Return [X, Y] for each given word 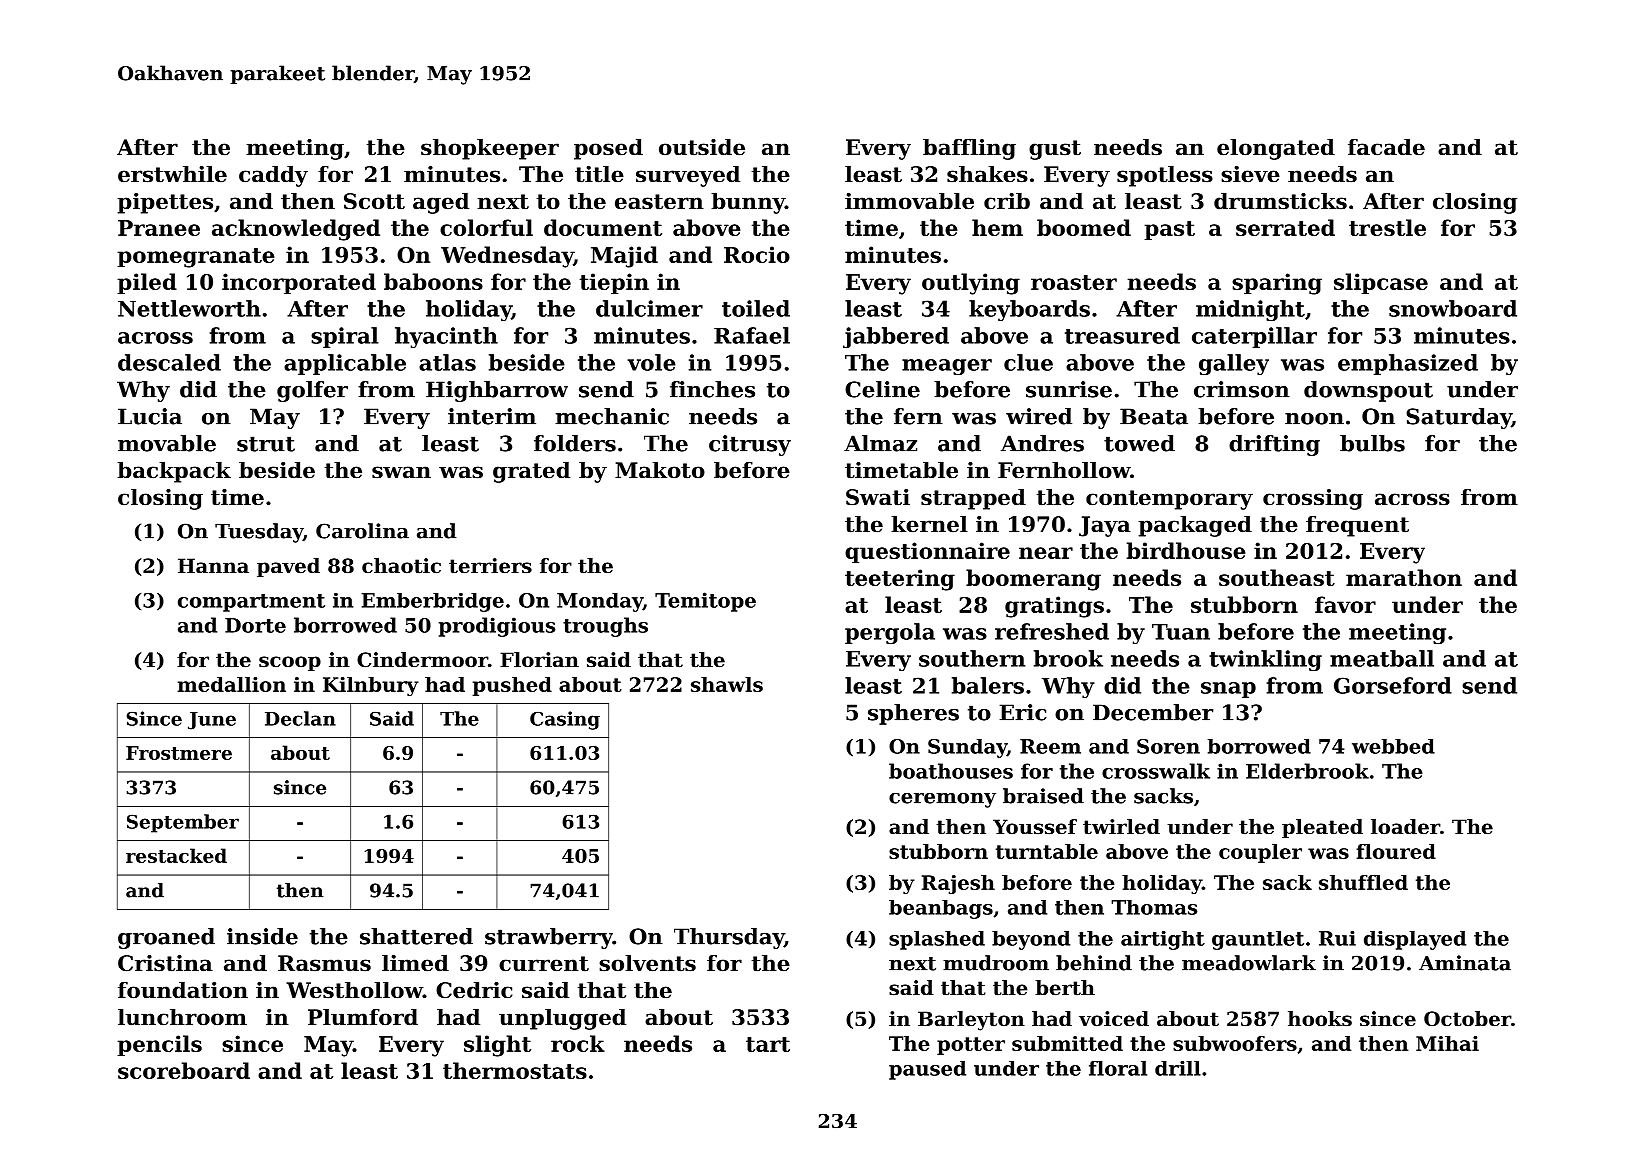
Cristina [165, 963]
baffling [969, 149]
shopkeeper [490, 149]
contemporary [1169, 500]
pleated [1322, 828]
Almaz [880, 443]
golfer [312, 391]
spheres [913, 714]
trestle [1387, 227]
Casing [565, 720]
